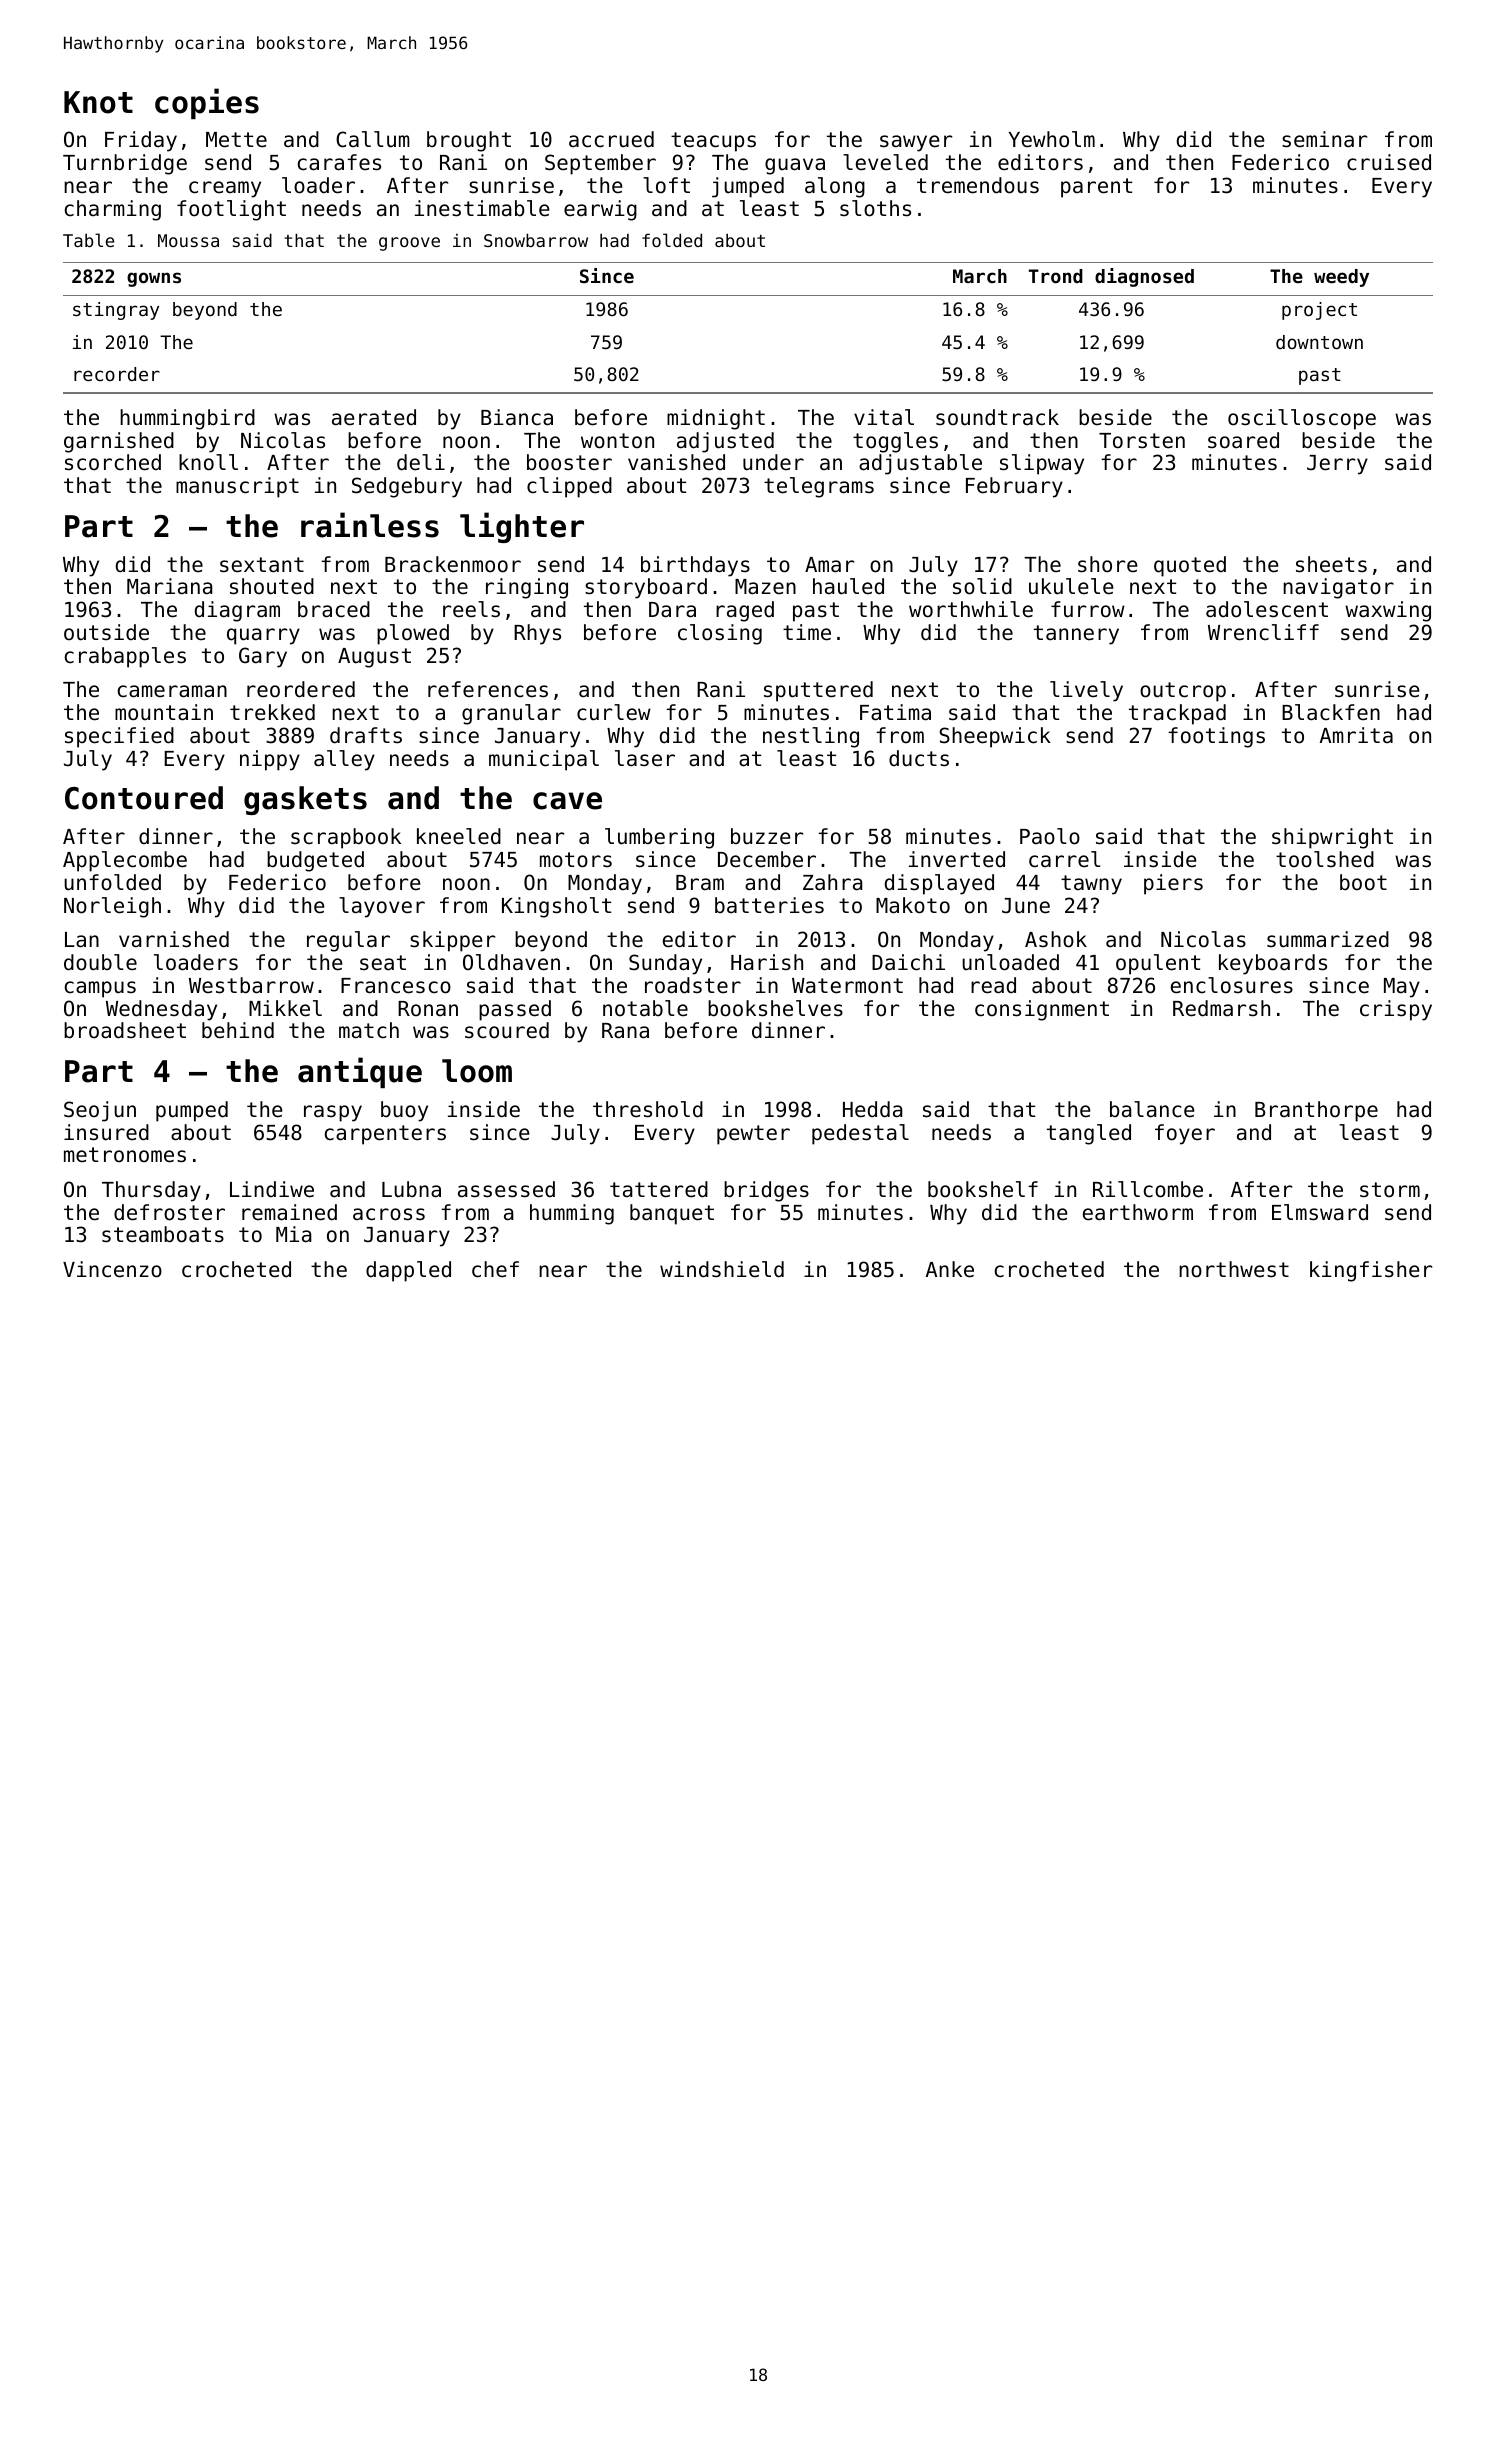  What do you see at coordinates (722, 1269) in the document?
I see `windshield` at bounding box center [722, 1269].
